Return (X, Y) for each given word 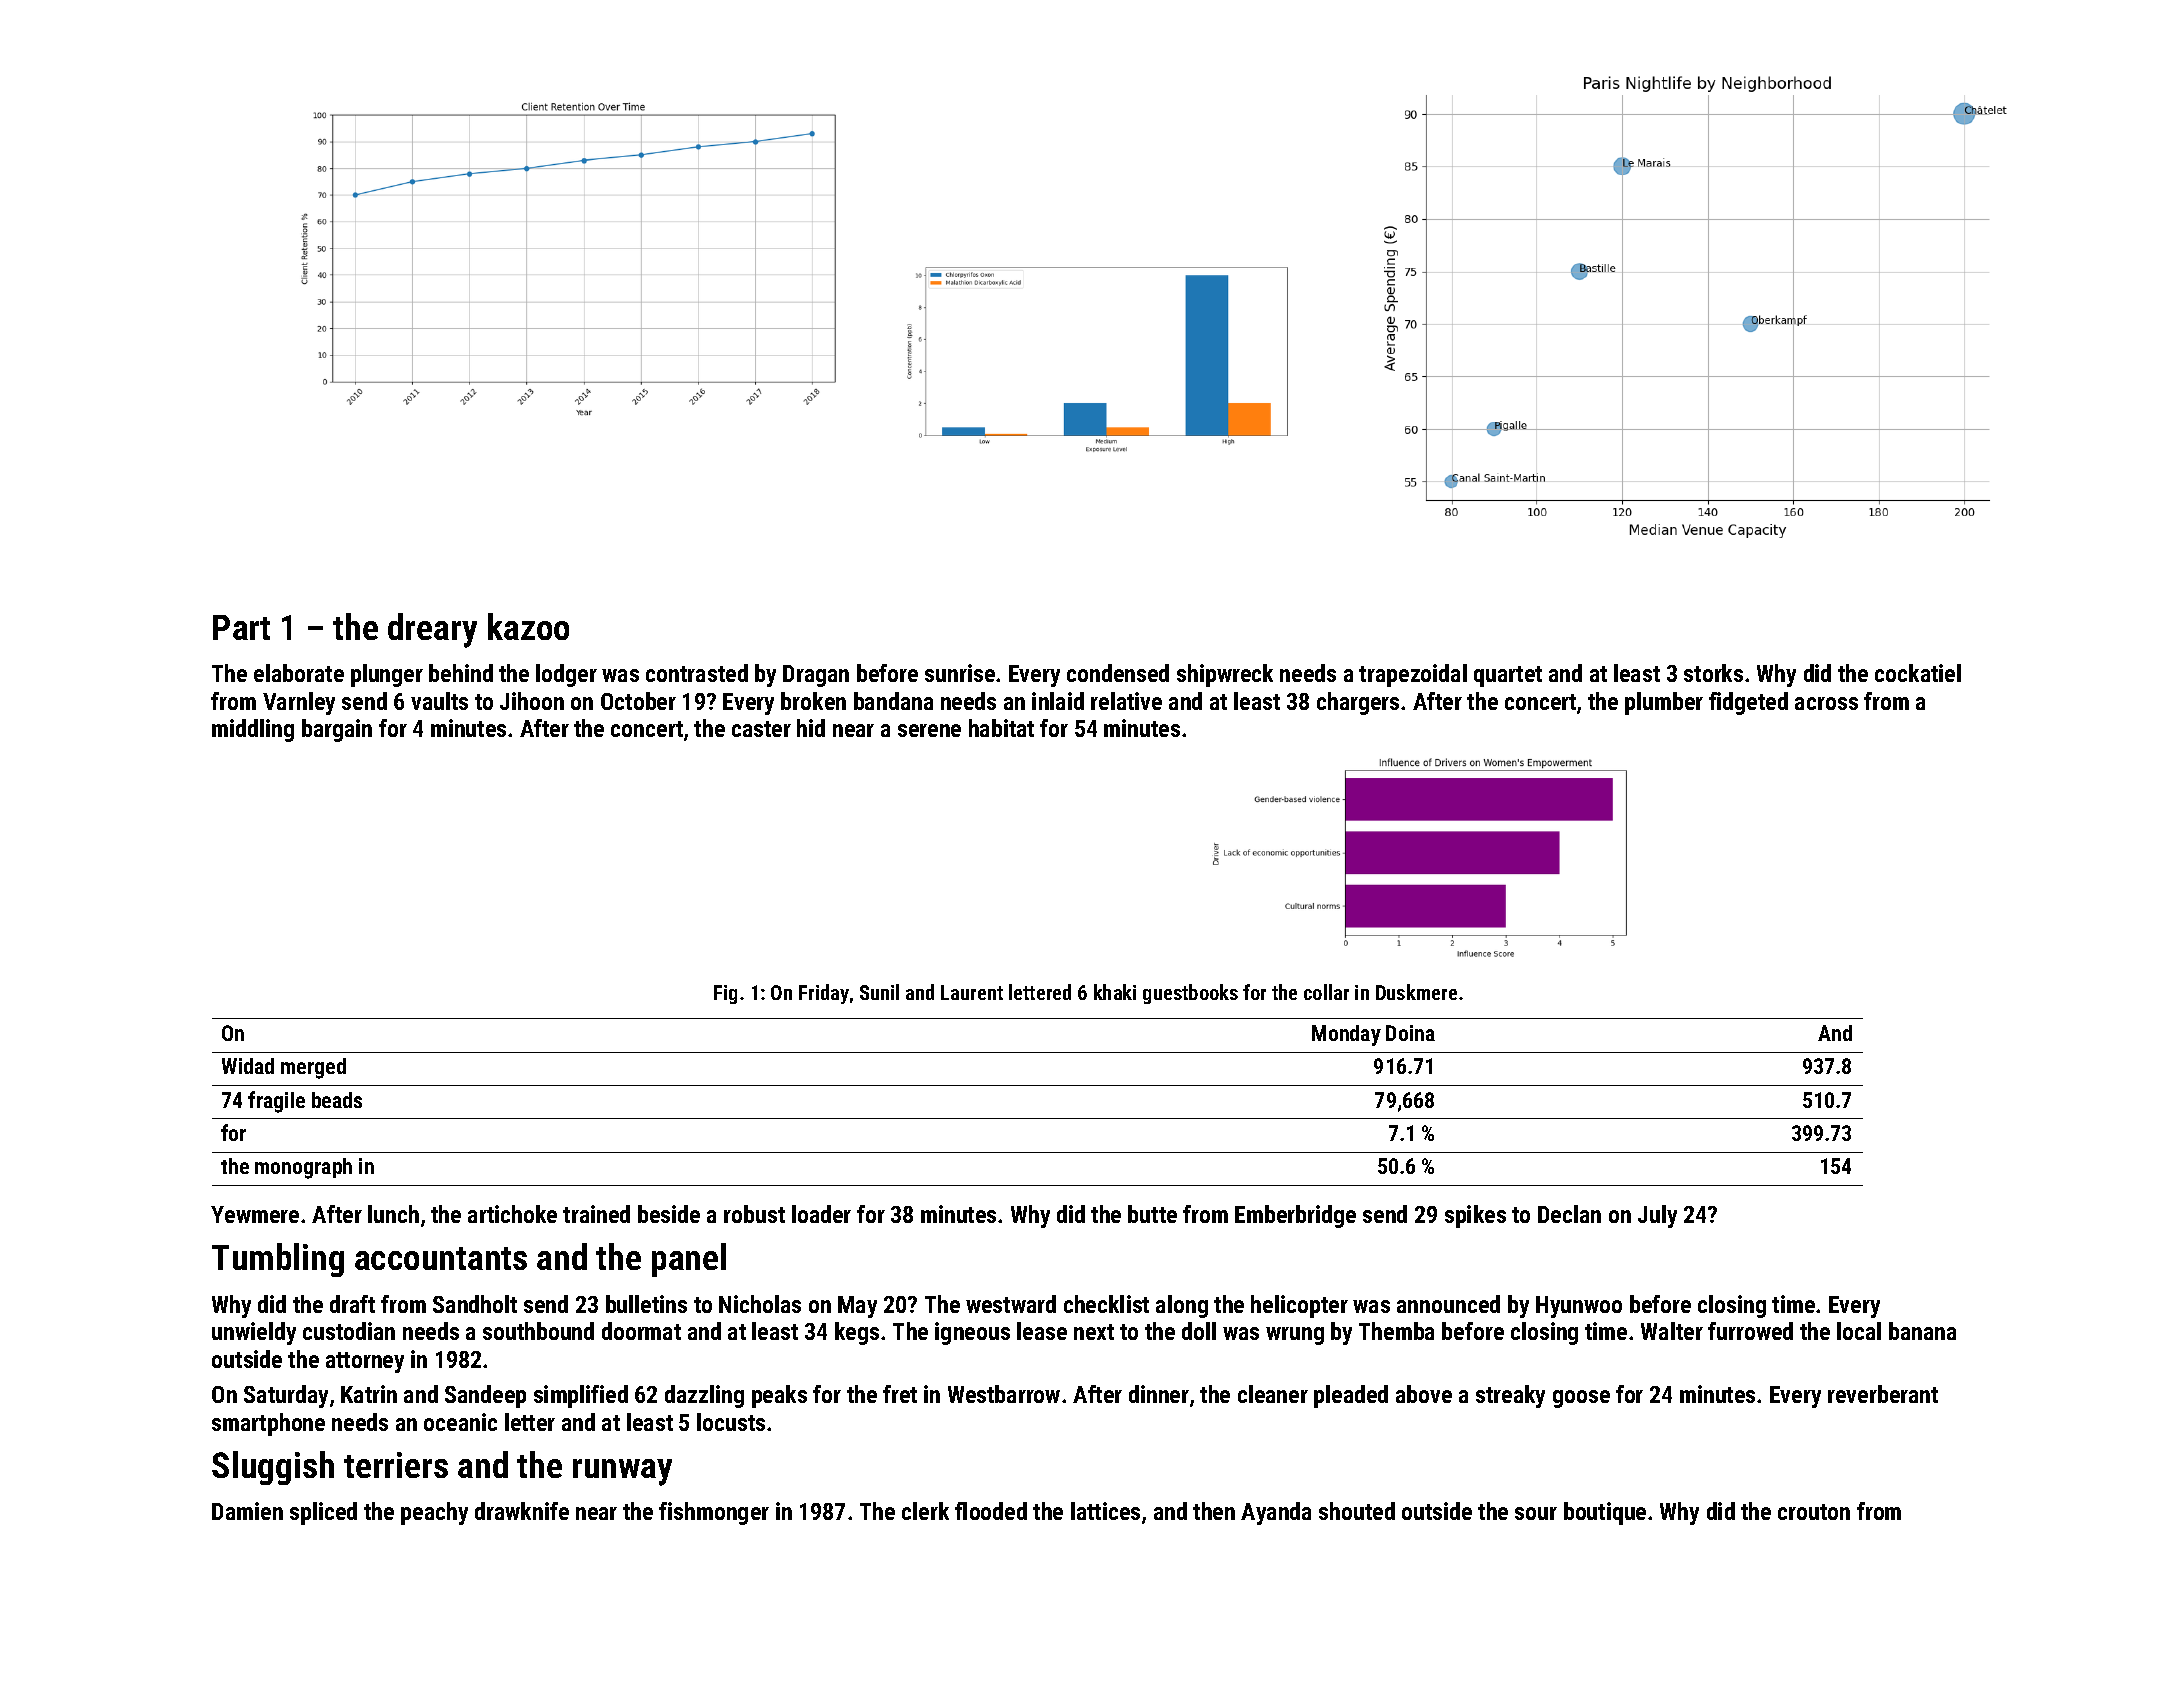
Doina (1410, 1033)
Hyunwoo (1579, 1307)
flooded (991, 1511)
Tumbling (278, 1260)
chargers (1358, 703)
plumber (1664, 703)
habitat (1001, 728)
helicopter (1299, 1306)
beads (337, 1100)
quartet (1508, 676)
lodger (566, 675)
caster (761, 729)
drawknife (522, 1511)
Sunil (879, 992)
